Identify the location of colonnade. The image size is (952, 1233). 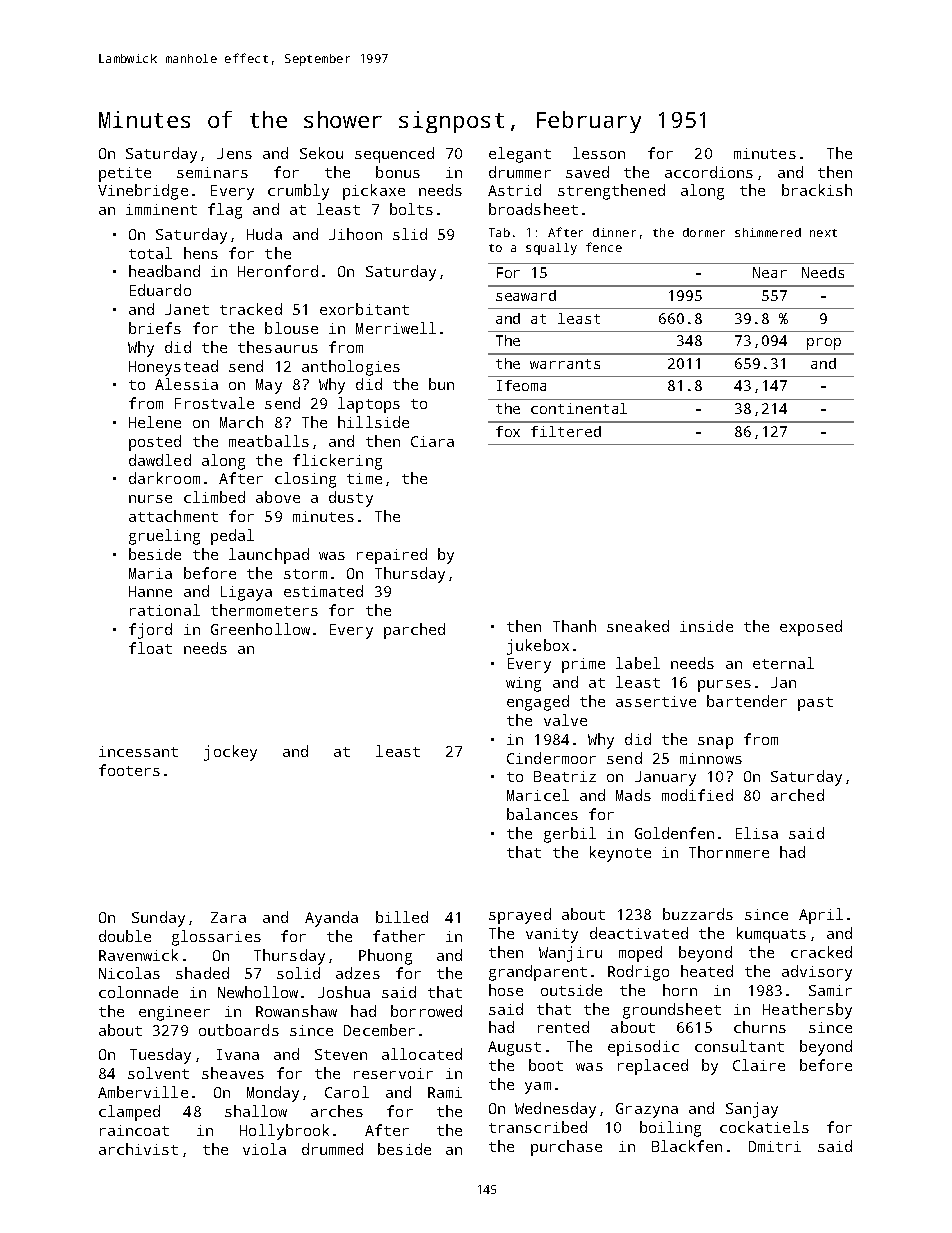
(138, 992).
